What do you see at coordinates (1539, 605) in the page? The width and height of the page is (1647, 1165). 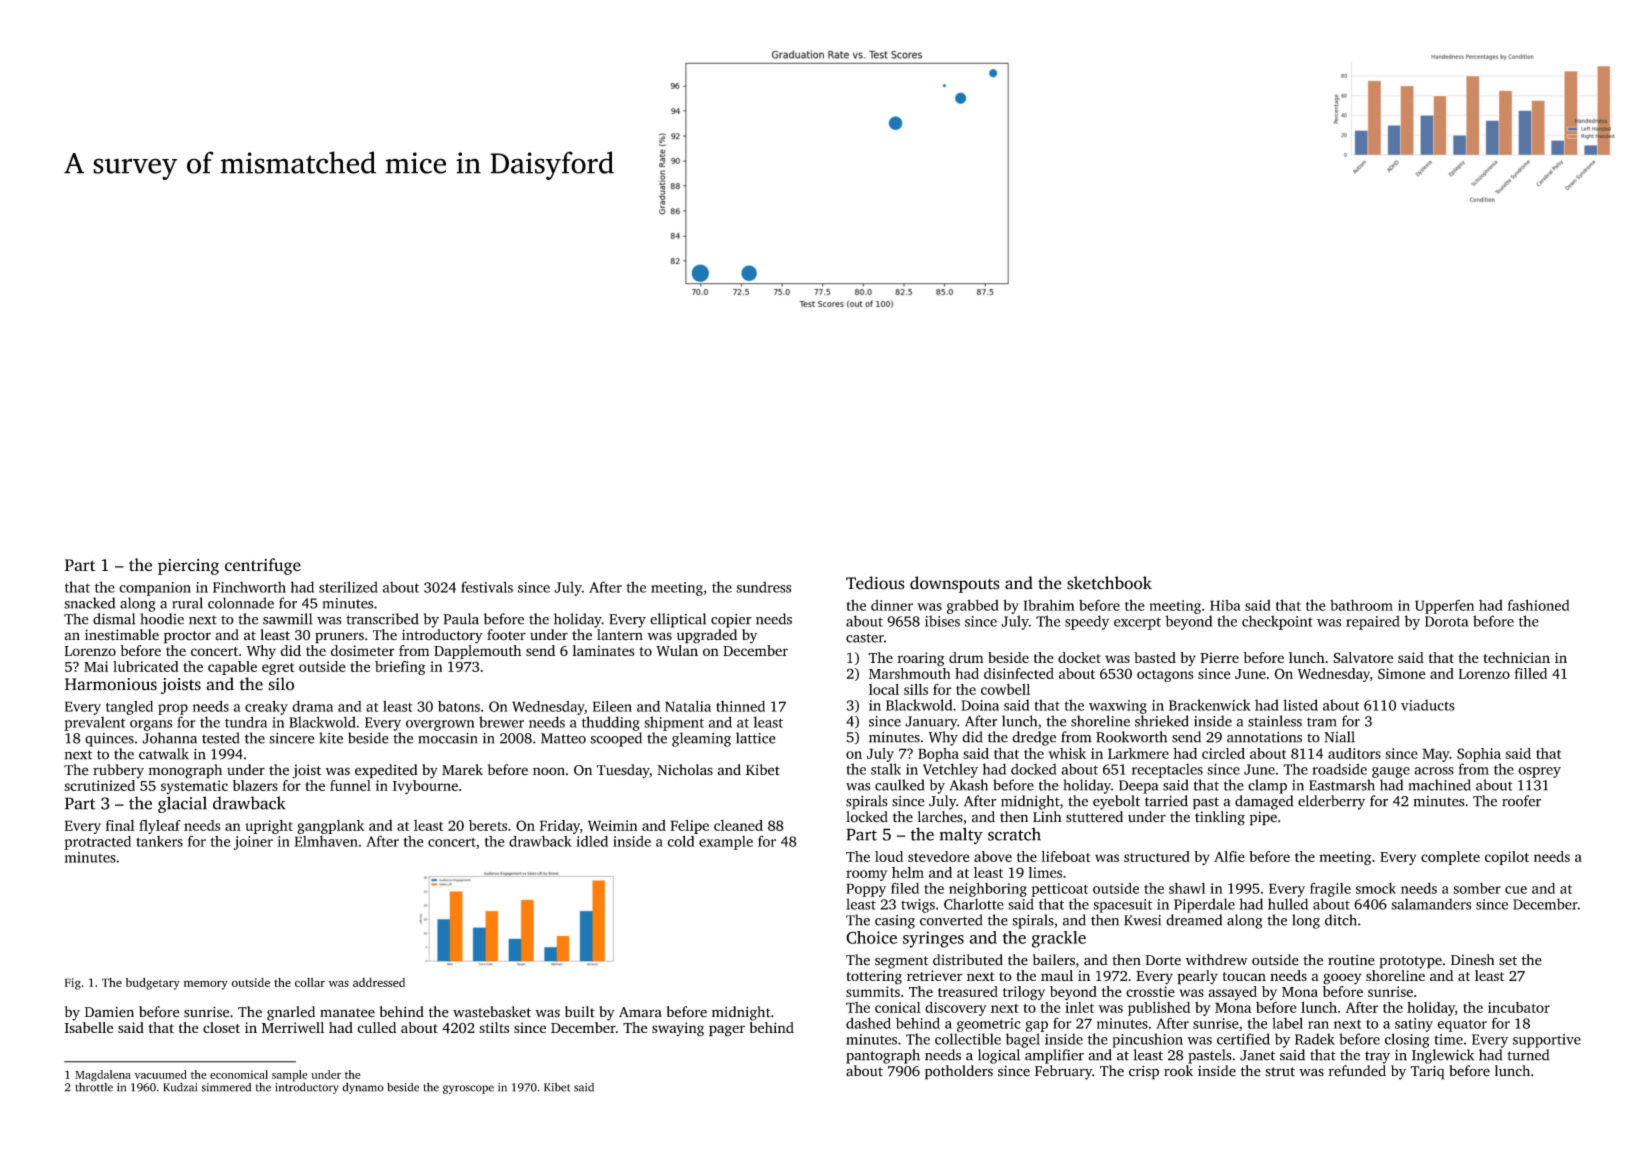 I see `fashioned` at bounding box center [1539, 605].
